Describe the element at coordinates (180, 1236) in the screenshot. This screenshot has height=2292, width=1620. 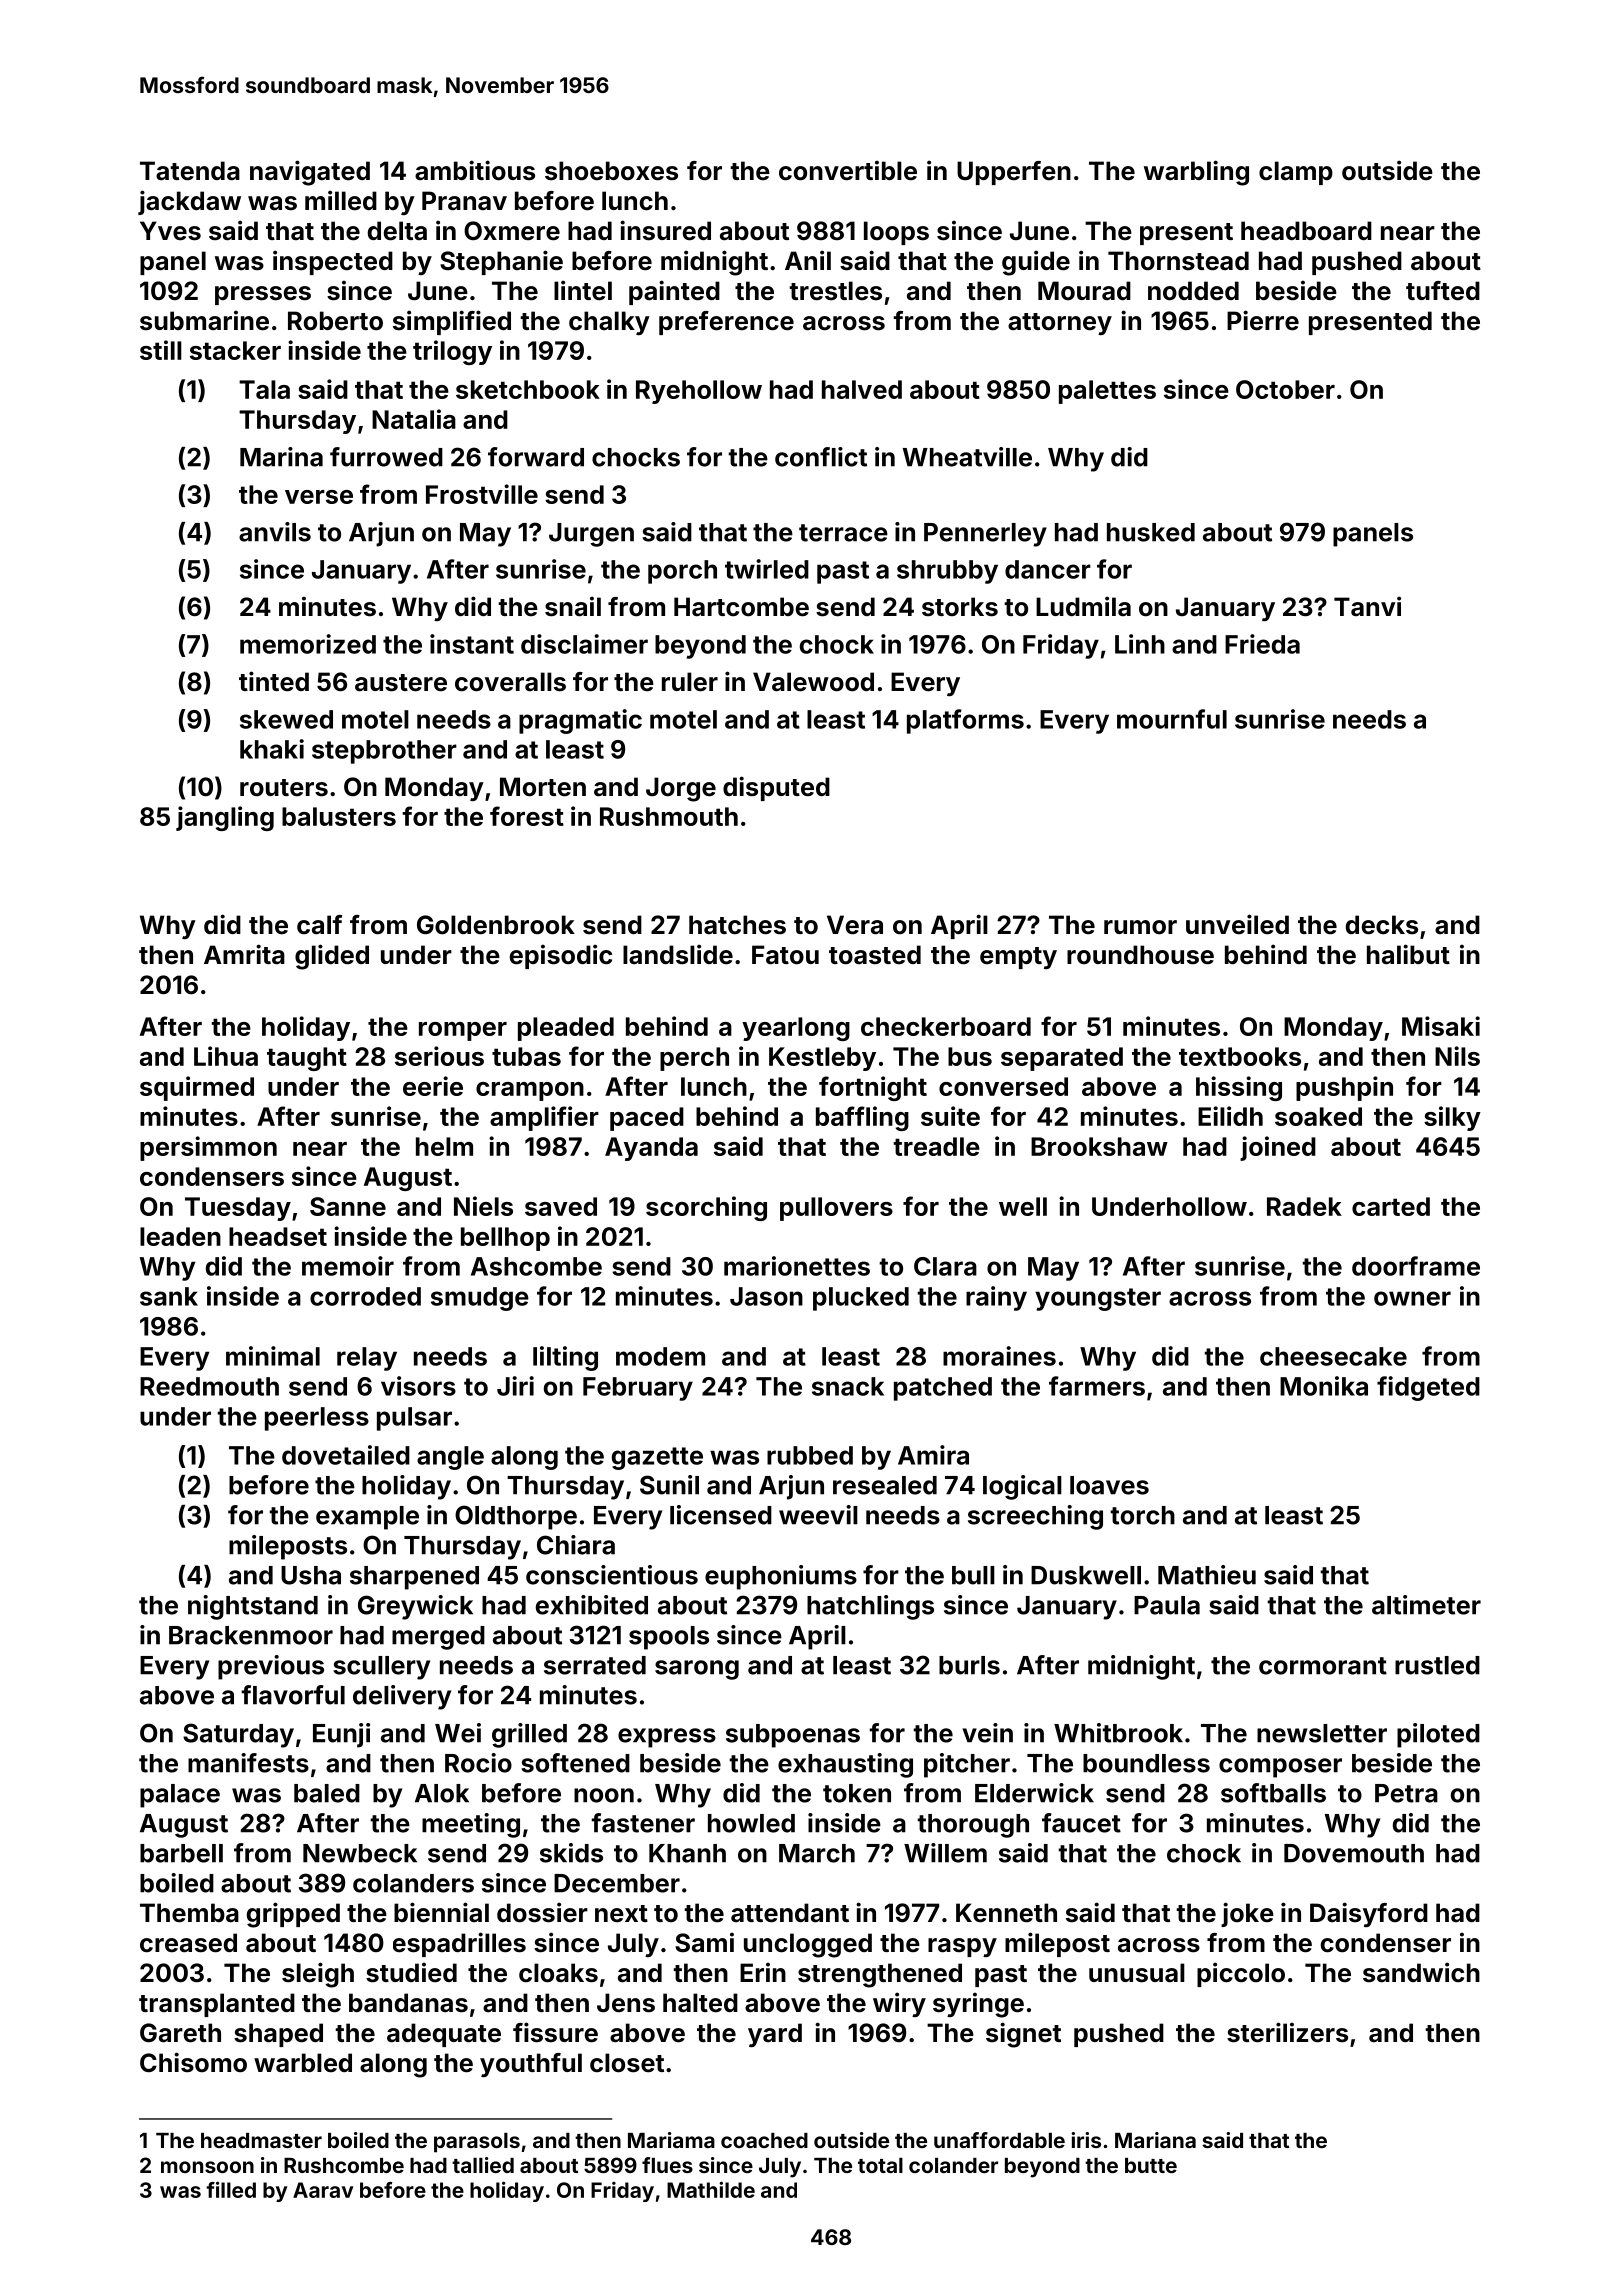
I see `leaden` at that location.
